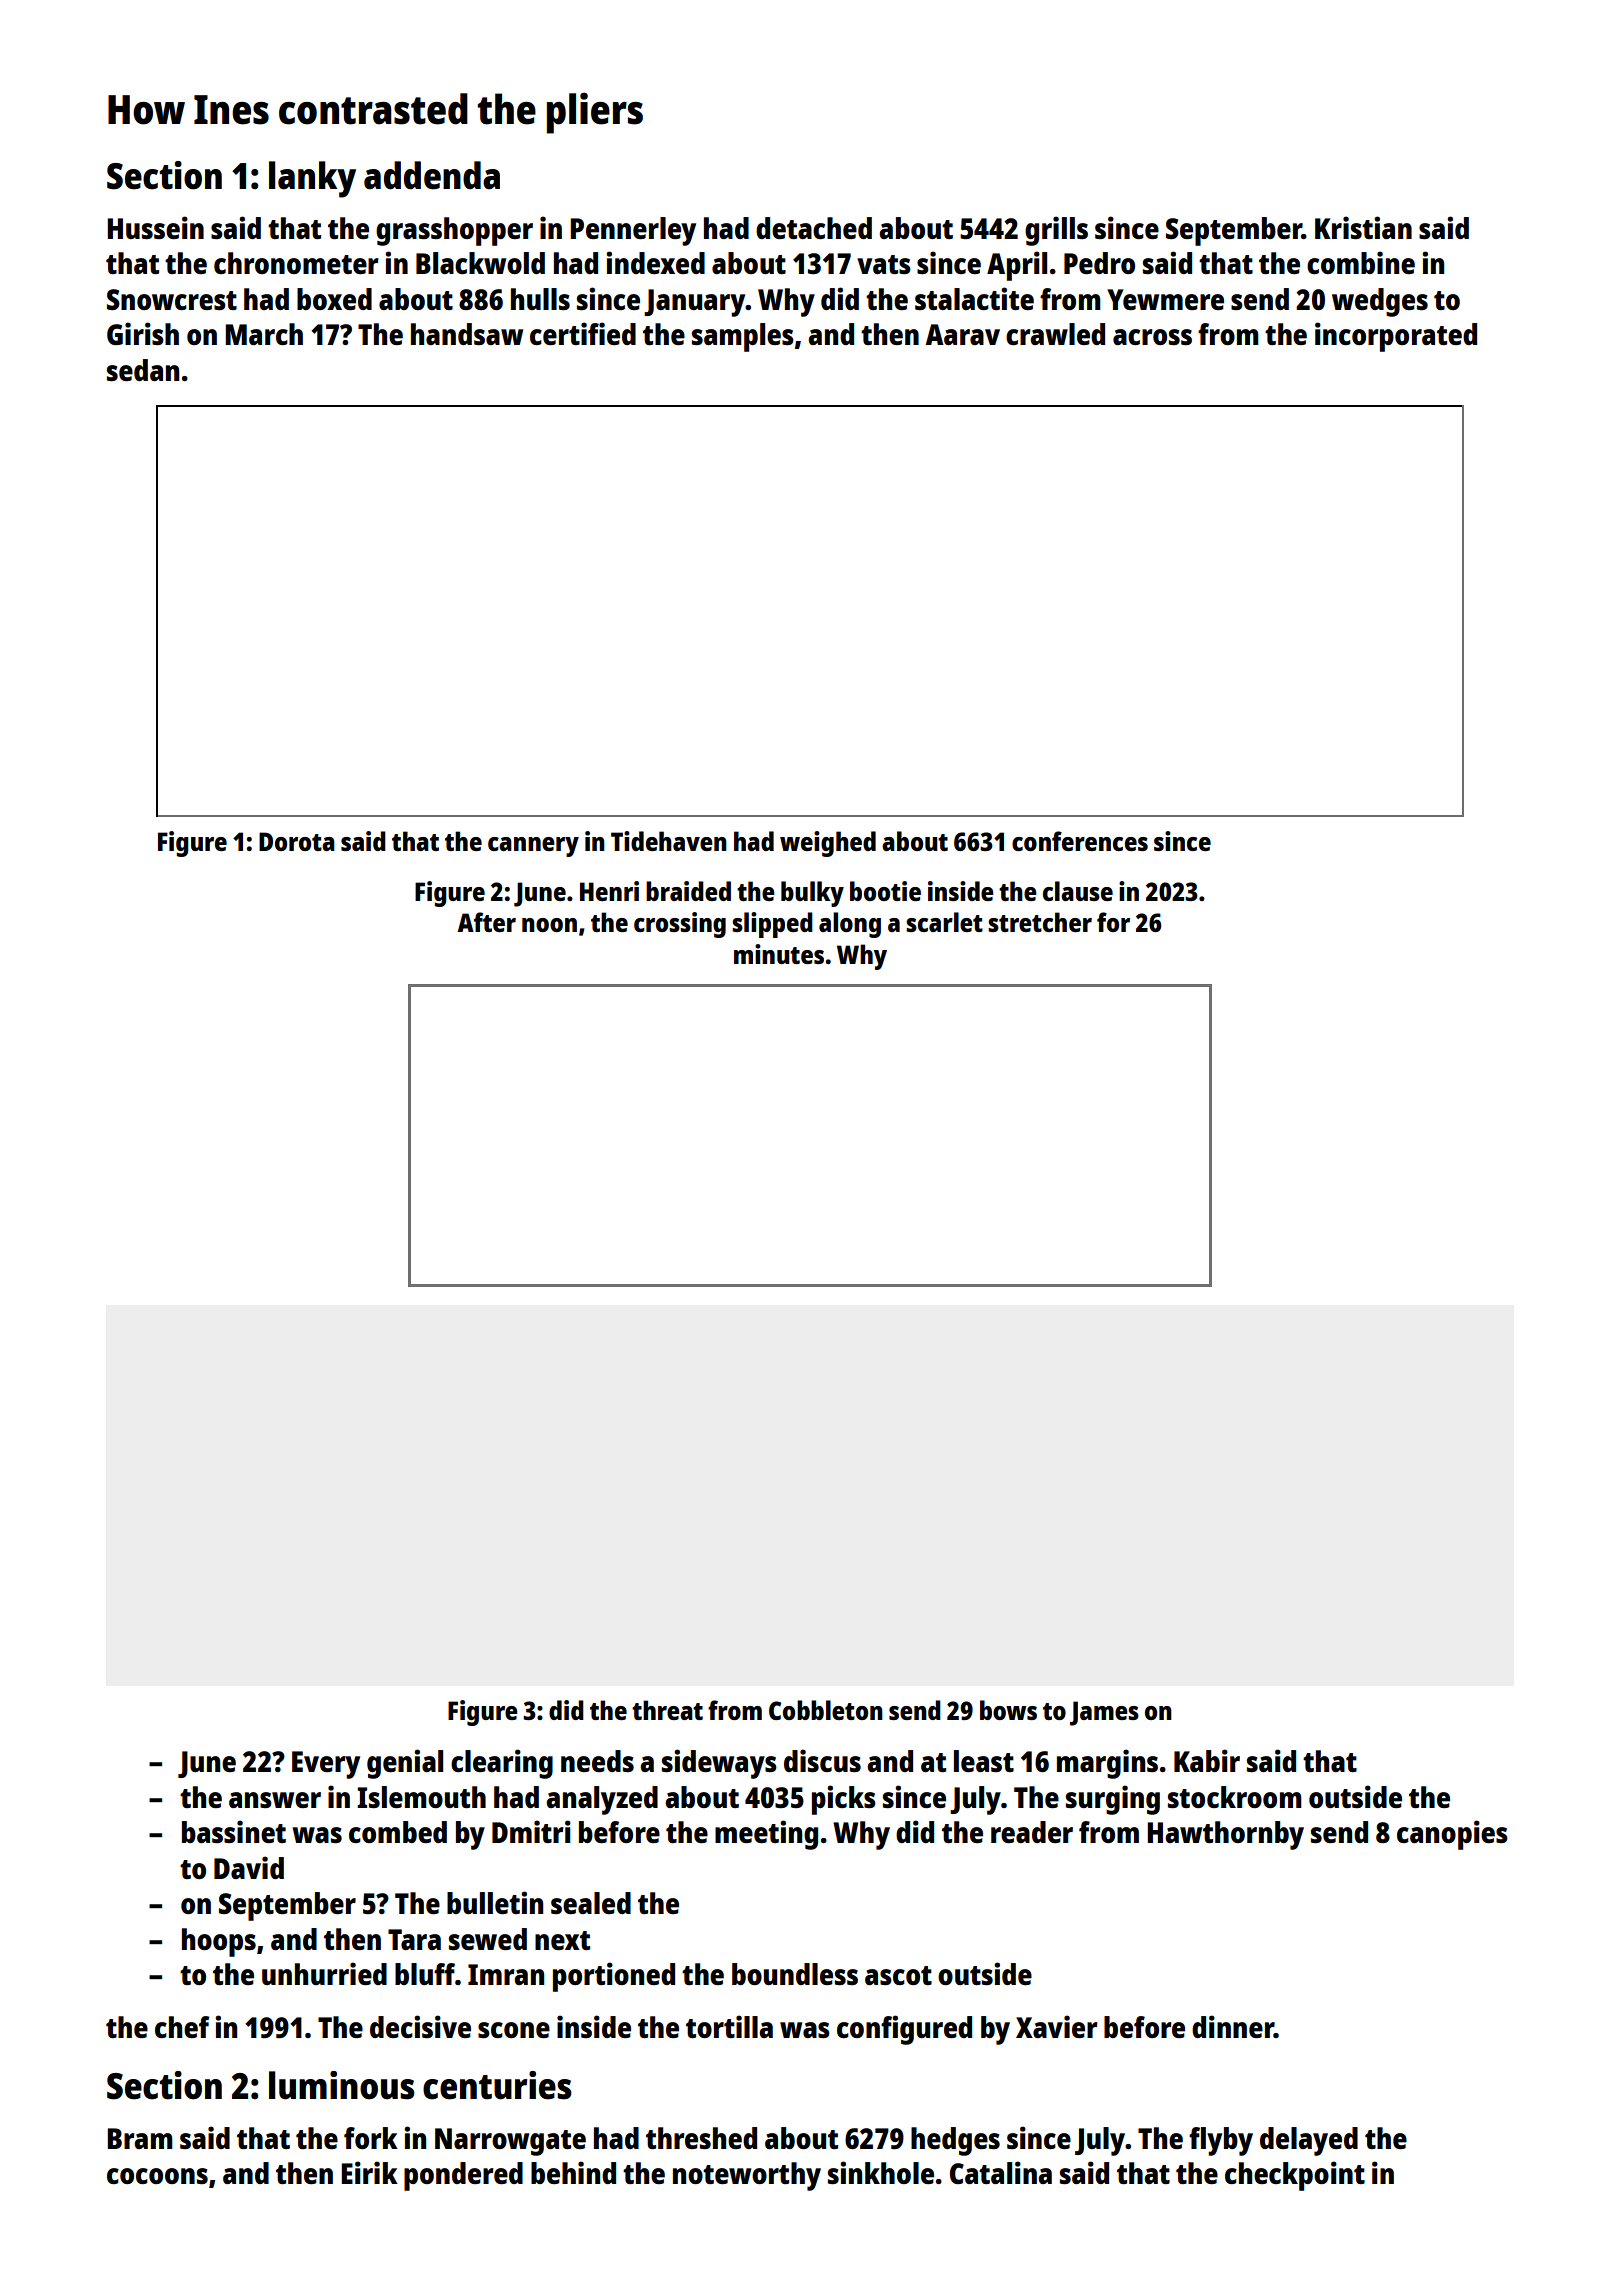 The image size is (1620, 2292). Describe the element at coordinates (312, 179) in the page. I see `lanky` at that location.
